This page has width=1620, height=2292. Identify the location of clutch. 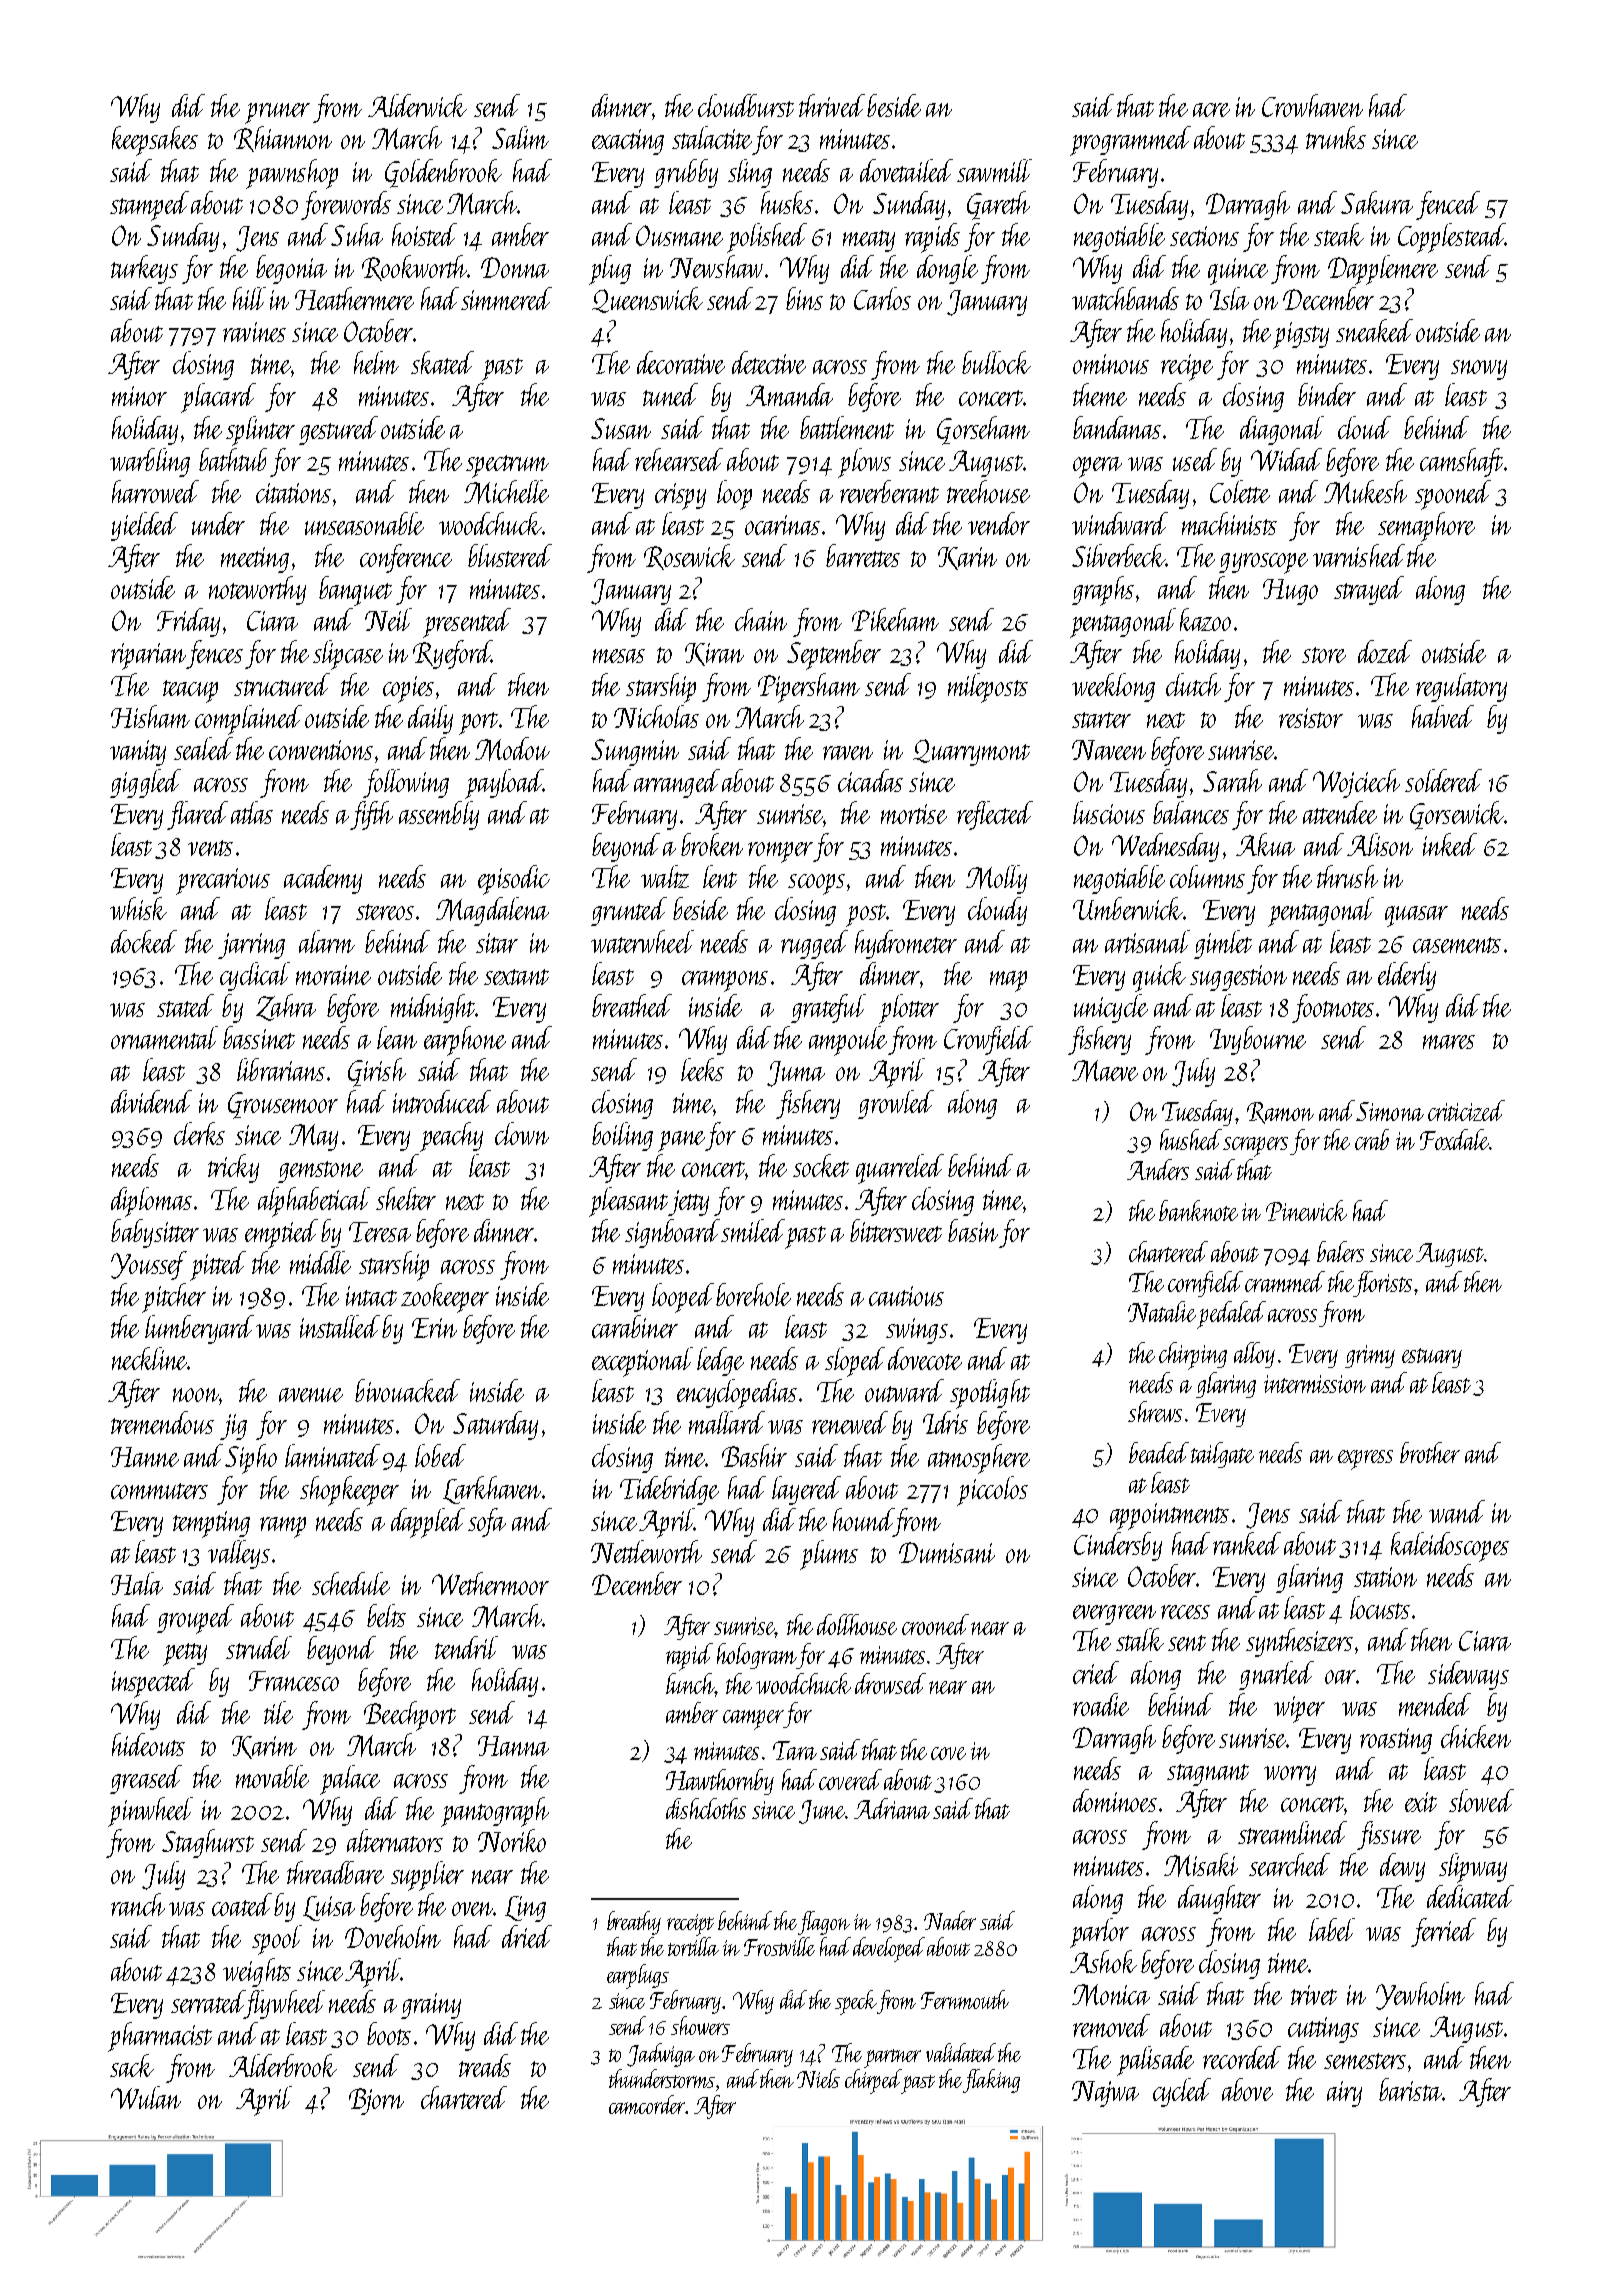
(1193, 684).
